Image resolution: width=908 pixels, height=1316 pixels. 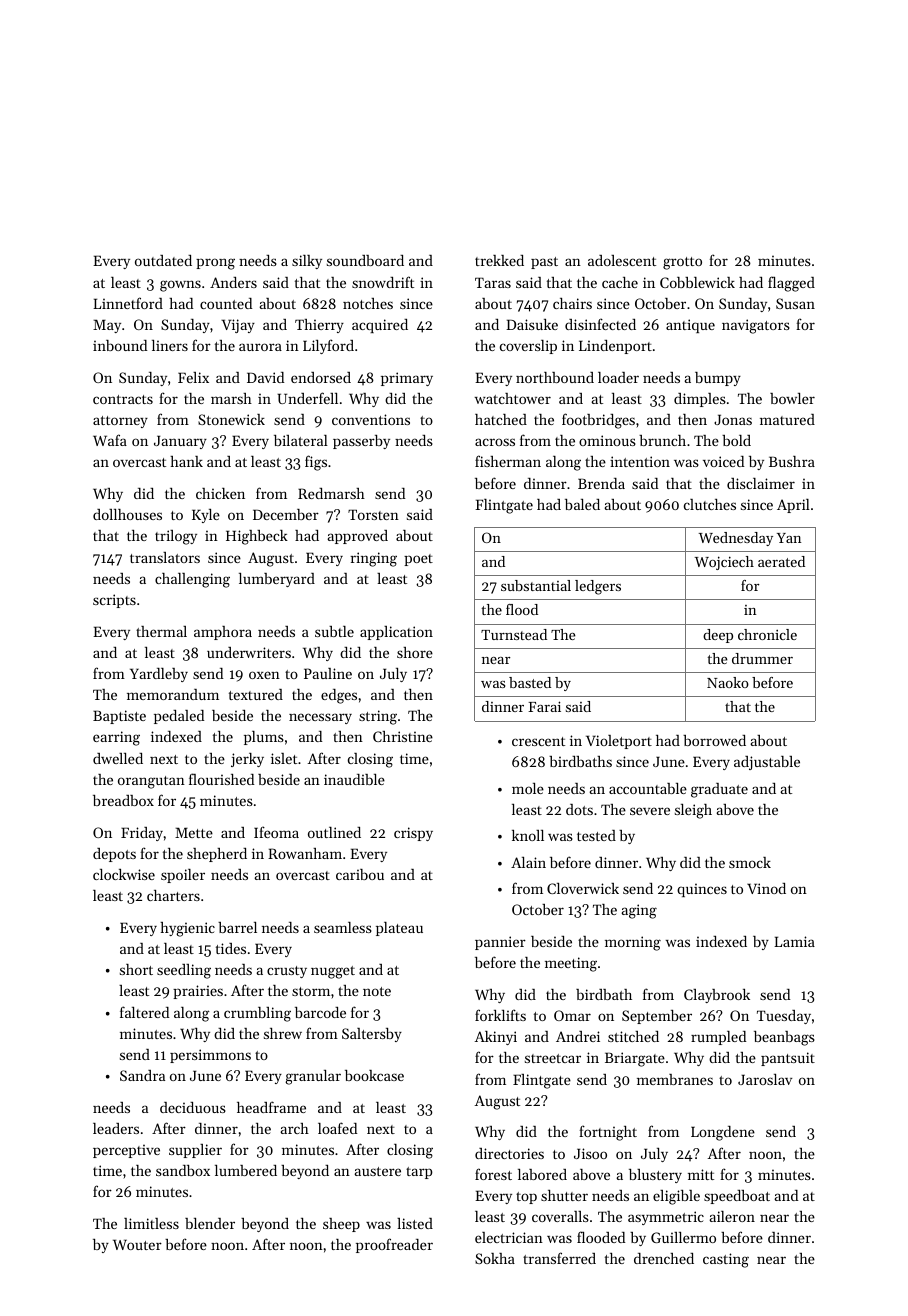 I want to click on Bushra, so click(x=792, y=461).
